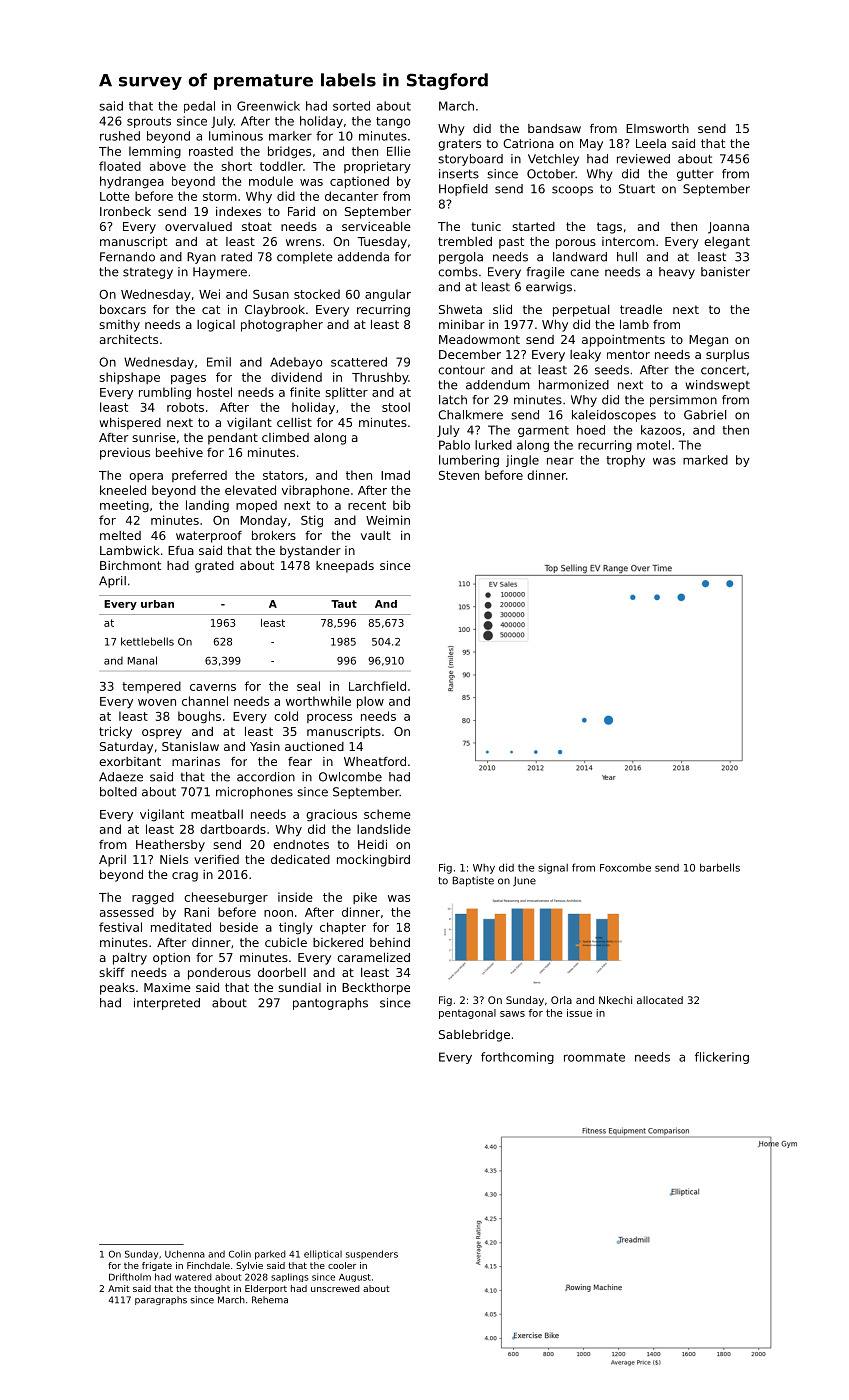 This screenshot has width=849, height=1400. Describe the element at coordinates (705, 415) in the screenshot. I see `Gabriel` at that location.
